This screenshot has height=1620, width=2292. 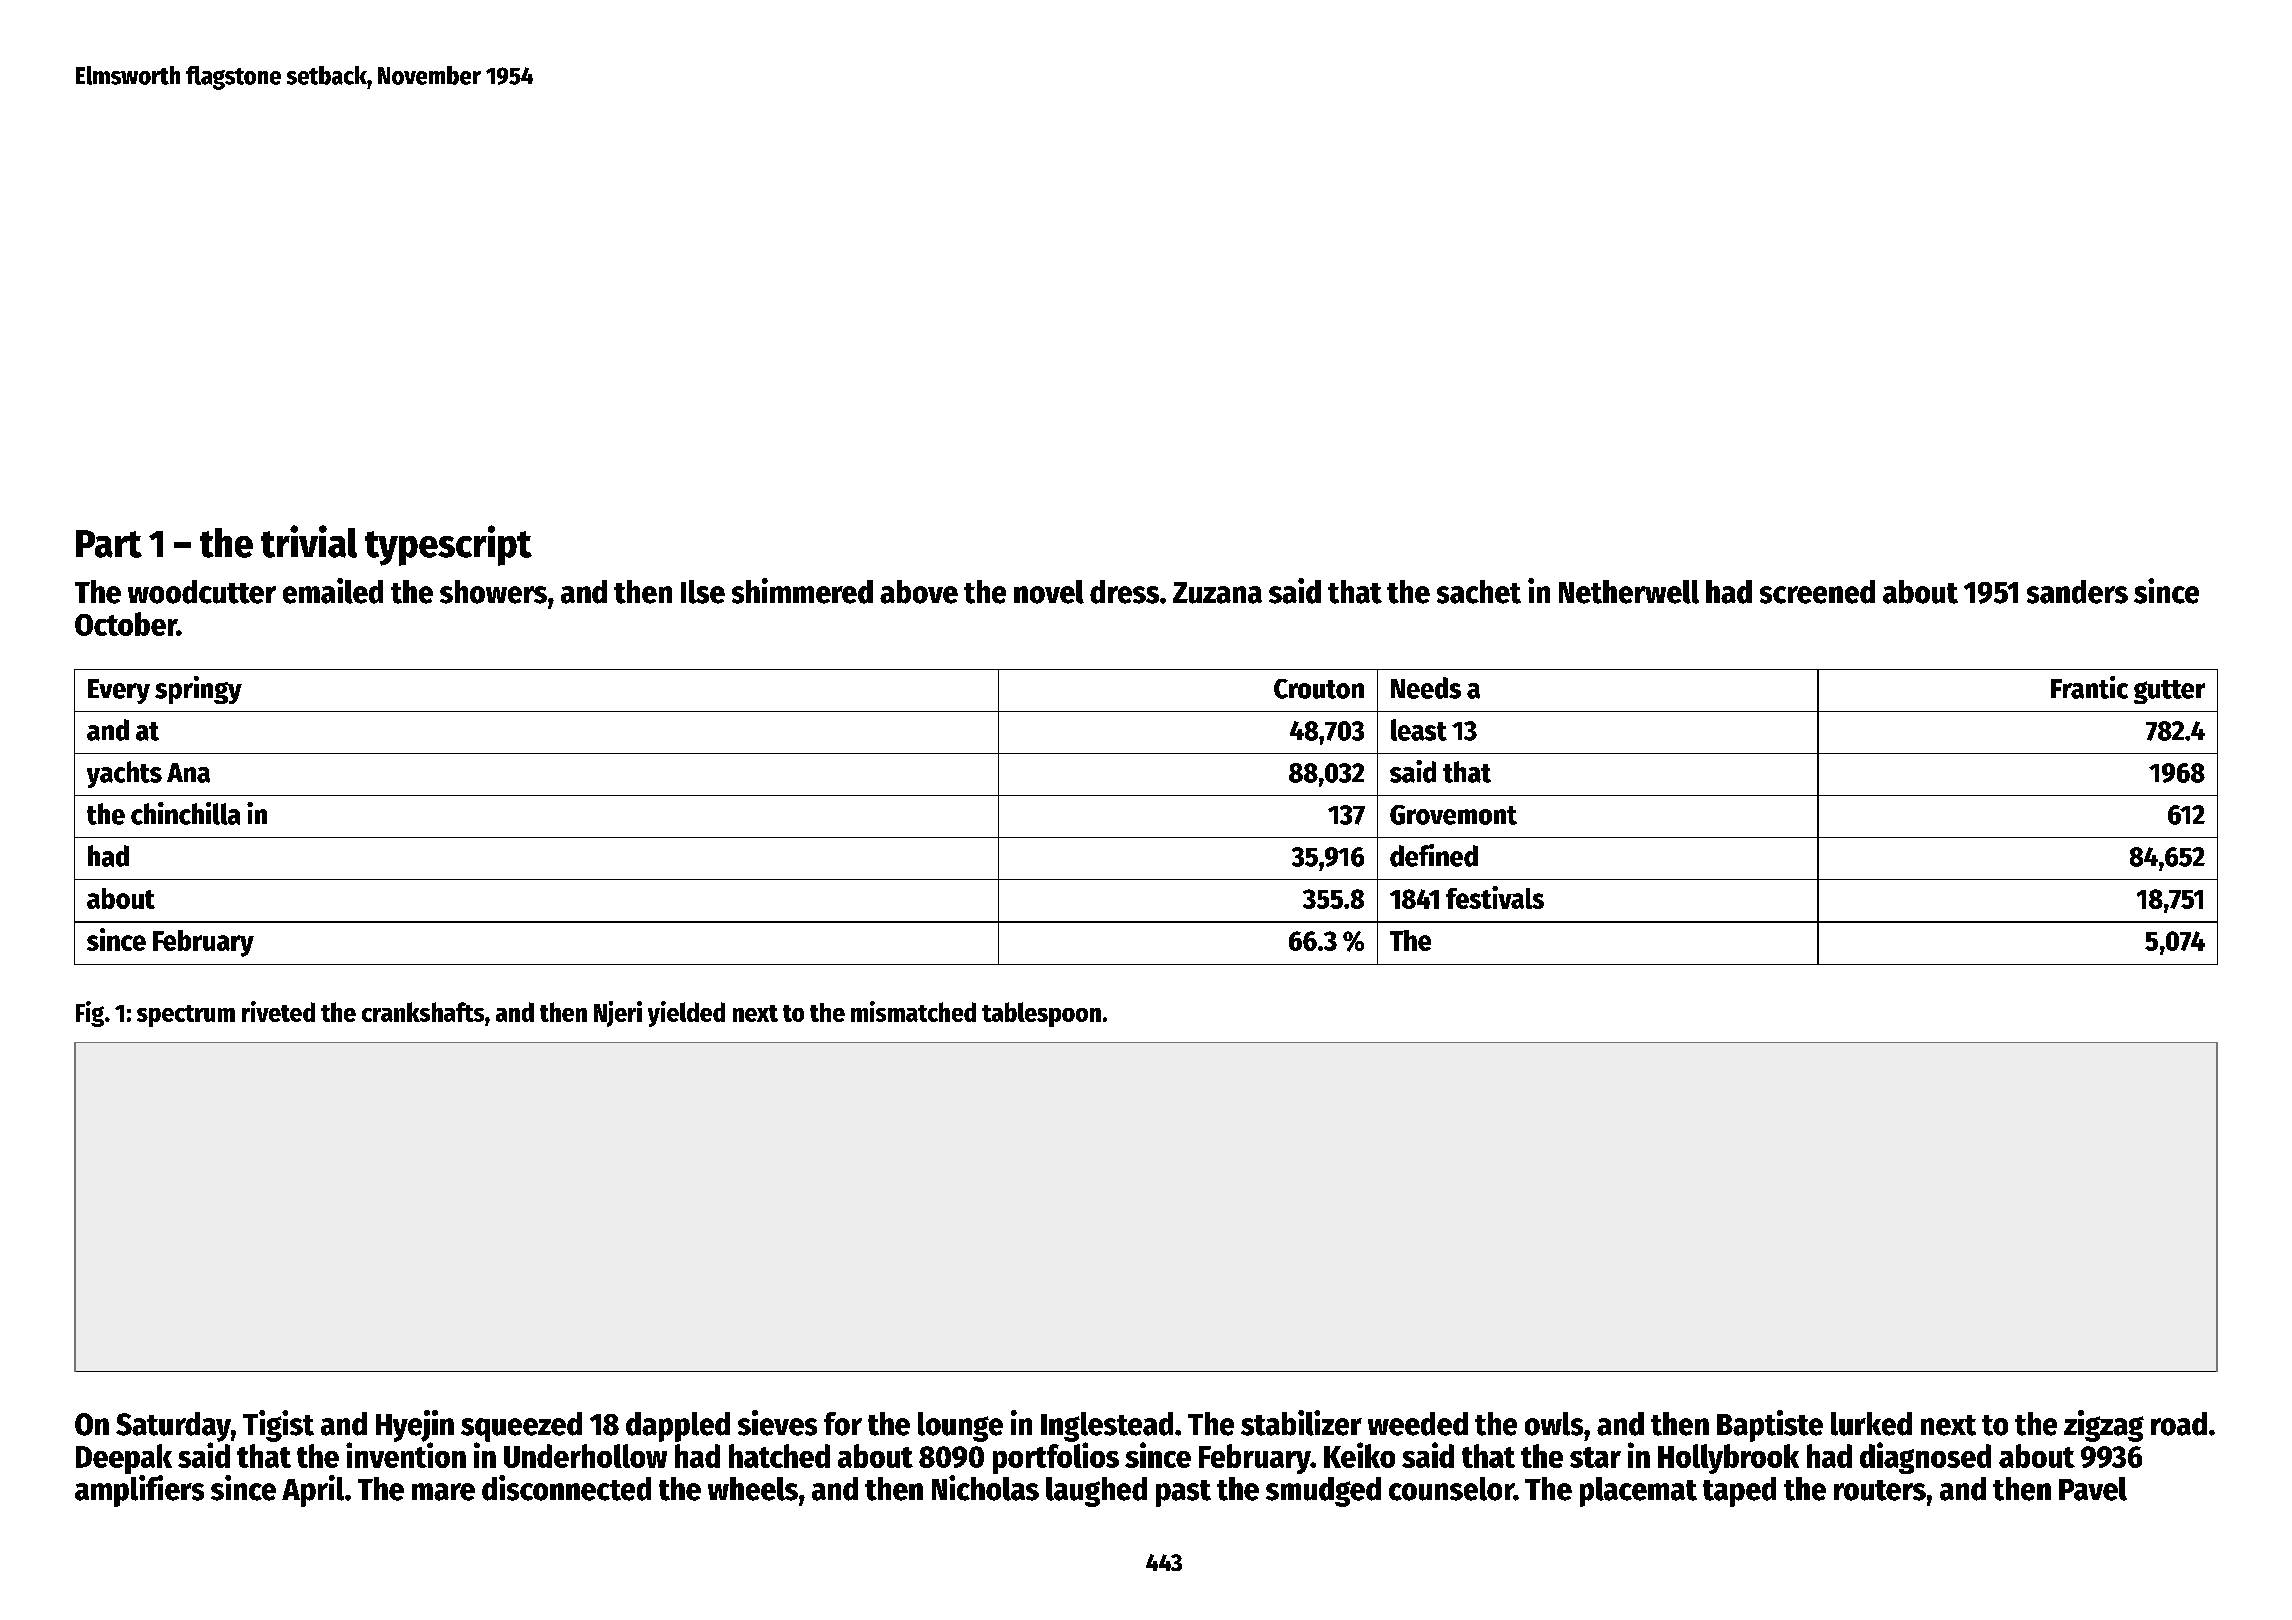 I want to click on road, so click(x=2179, y=1424).
